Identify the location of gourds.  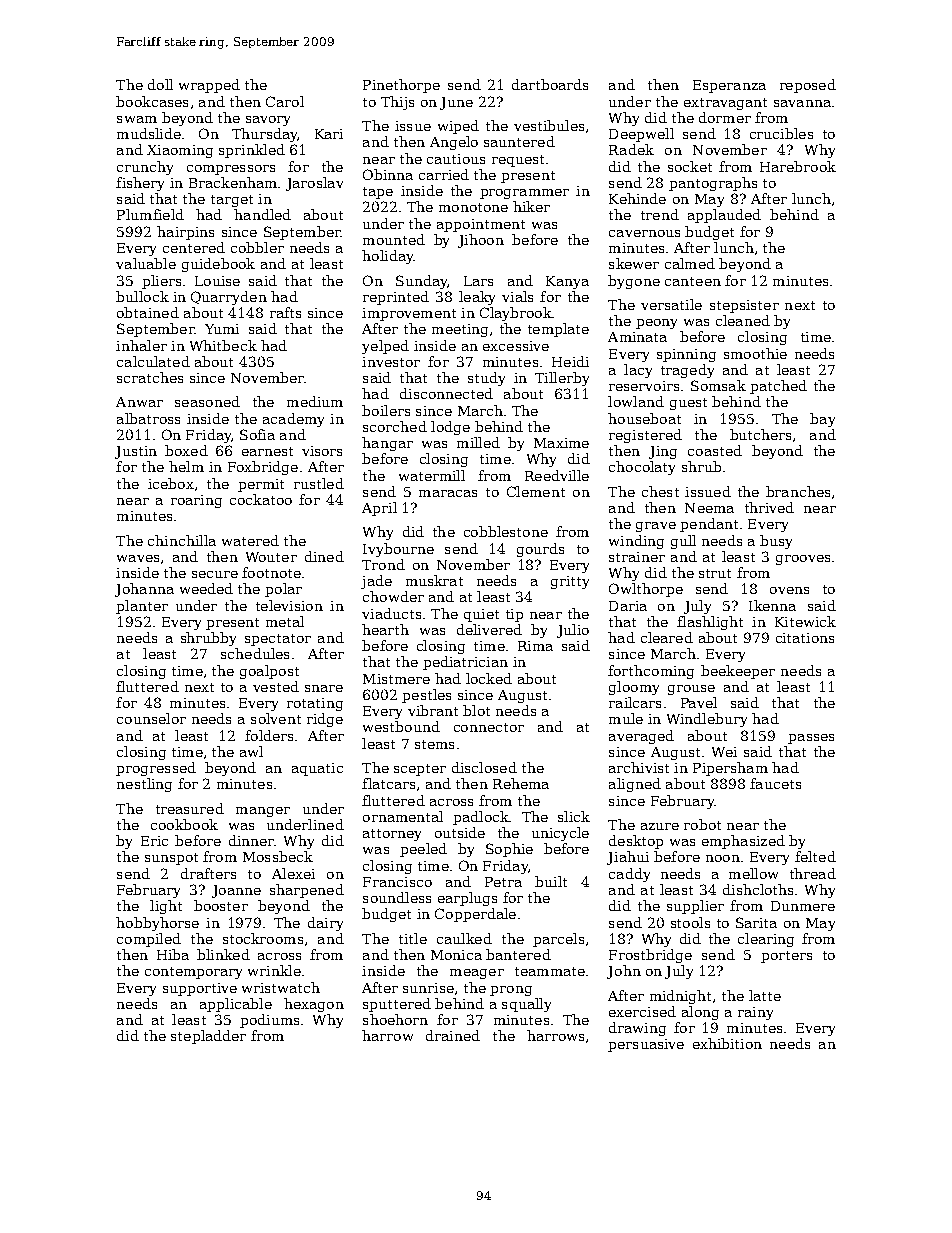
(540, 550).
